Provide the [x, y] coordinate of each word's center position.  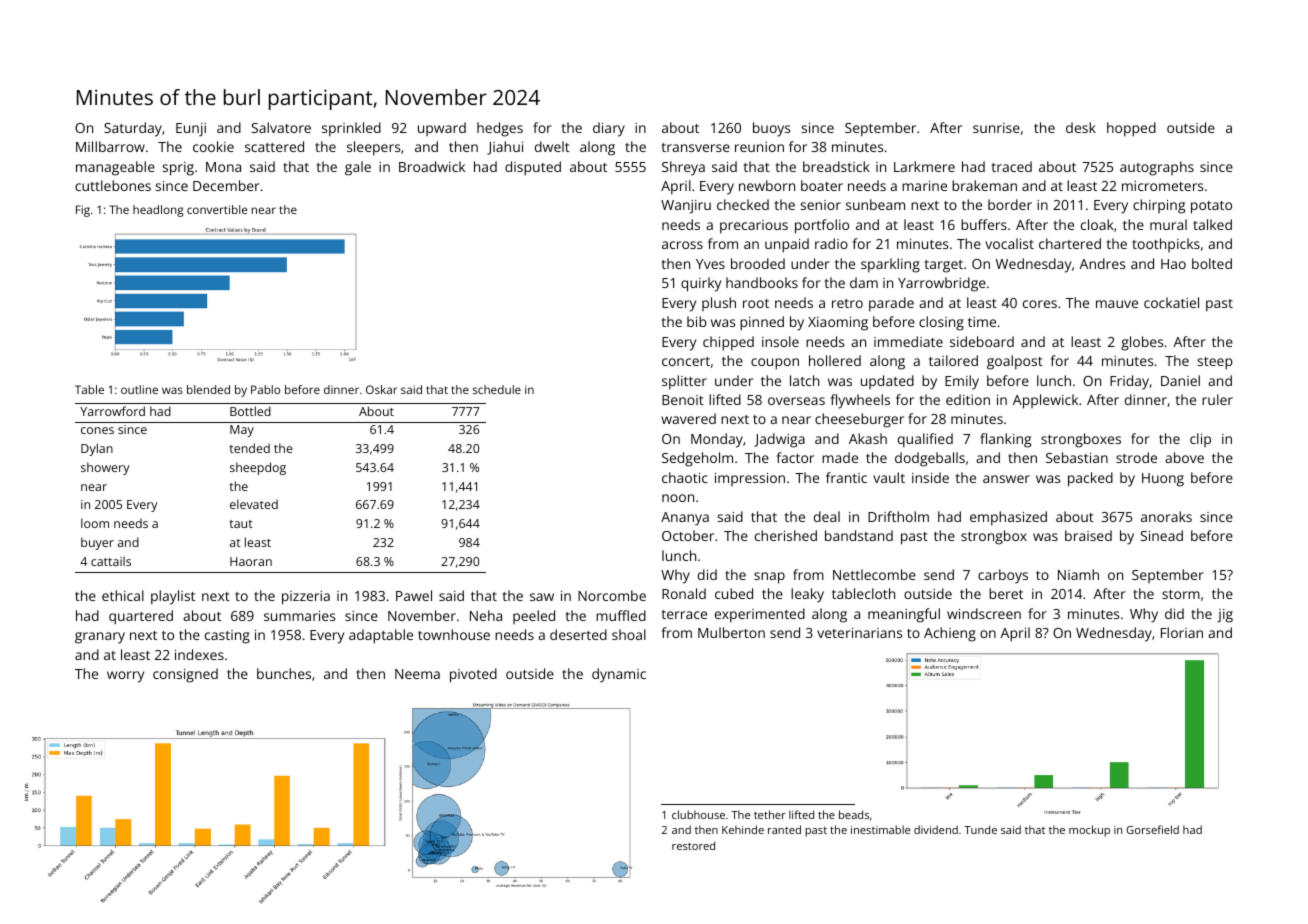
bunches [284, 673]
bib [696, 321]
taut [241, 524]
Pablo [265, 389]
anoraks [1166, 516]
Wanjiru [686, 207]
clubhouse [698, 814]
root [756, 303]
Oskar [381, 389]
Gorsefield [1152, 829]
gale [358, 168]
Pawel [414, 595]
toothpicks [1166, 245]
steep [1215, 363]
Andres [1102, 263]
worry [125, 677]
